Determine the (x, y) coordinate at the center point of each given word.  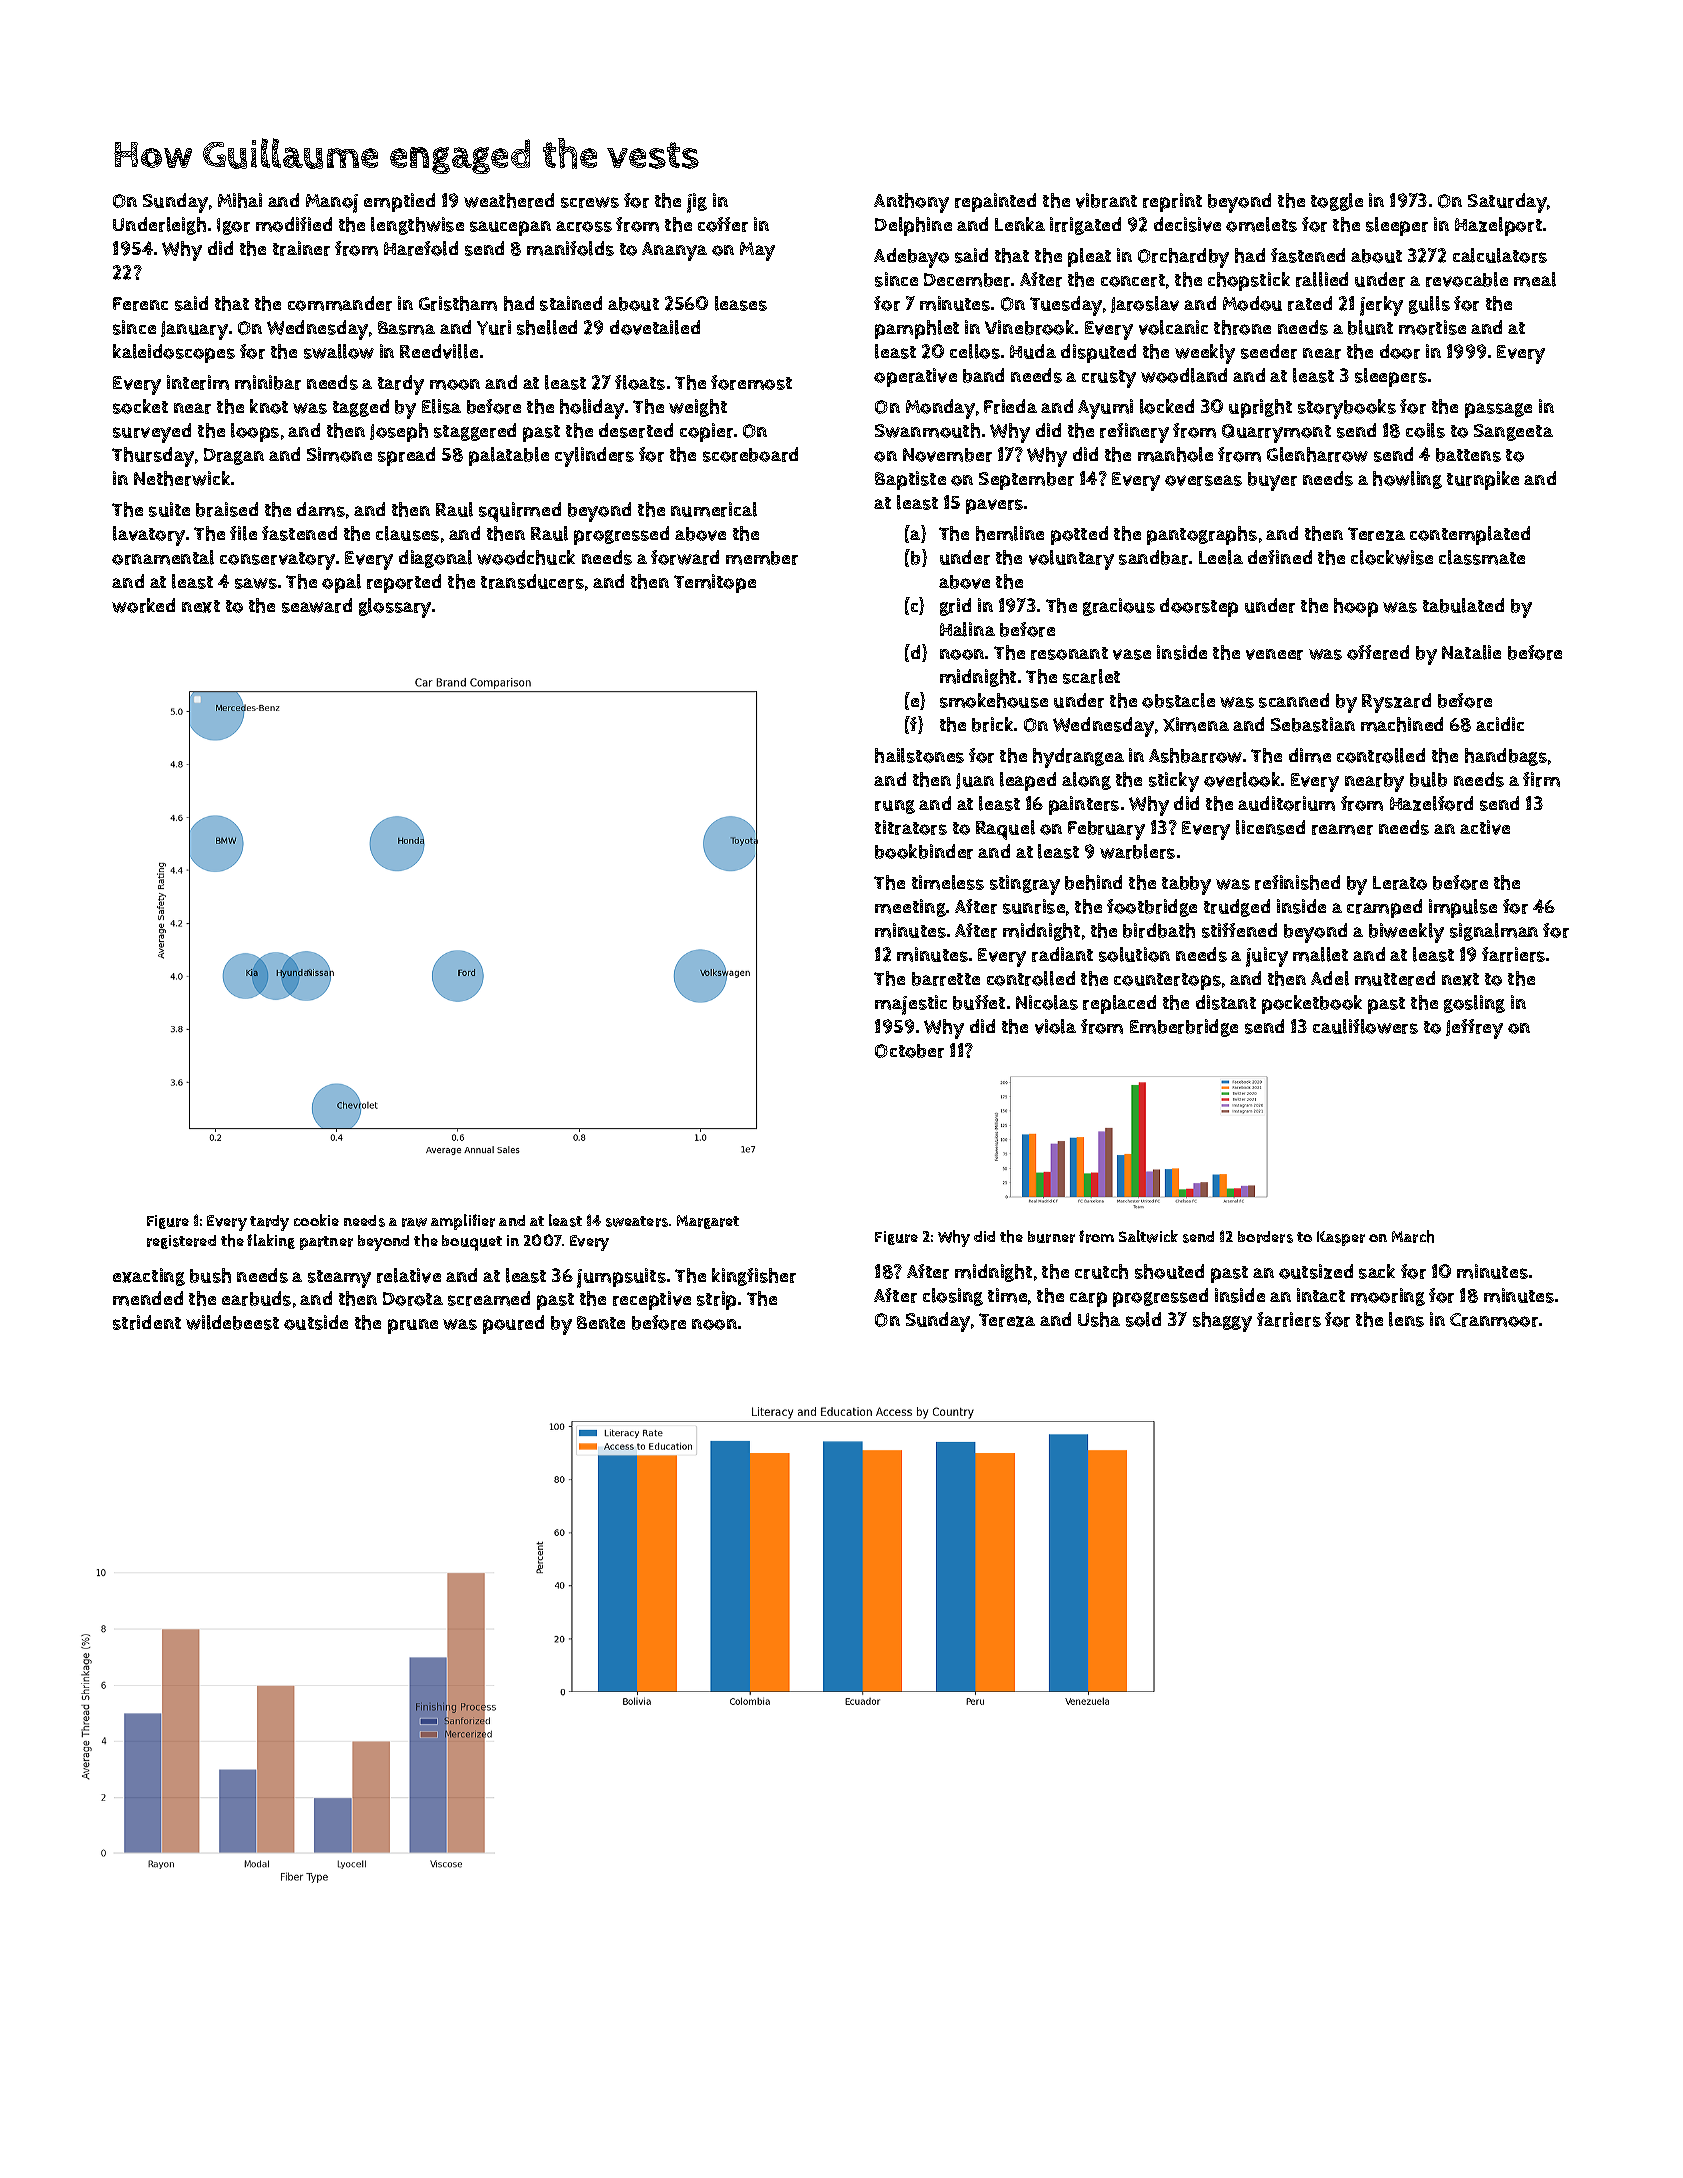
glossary (395, 608)
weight (698, 408)
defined (1280, 557)
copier (706, 432)
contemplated (1470, 535)
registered (181, 1242)
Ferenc (140, 304)
